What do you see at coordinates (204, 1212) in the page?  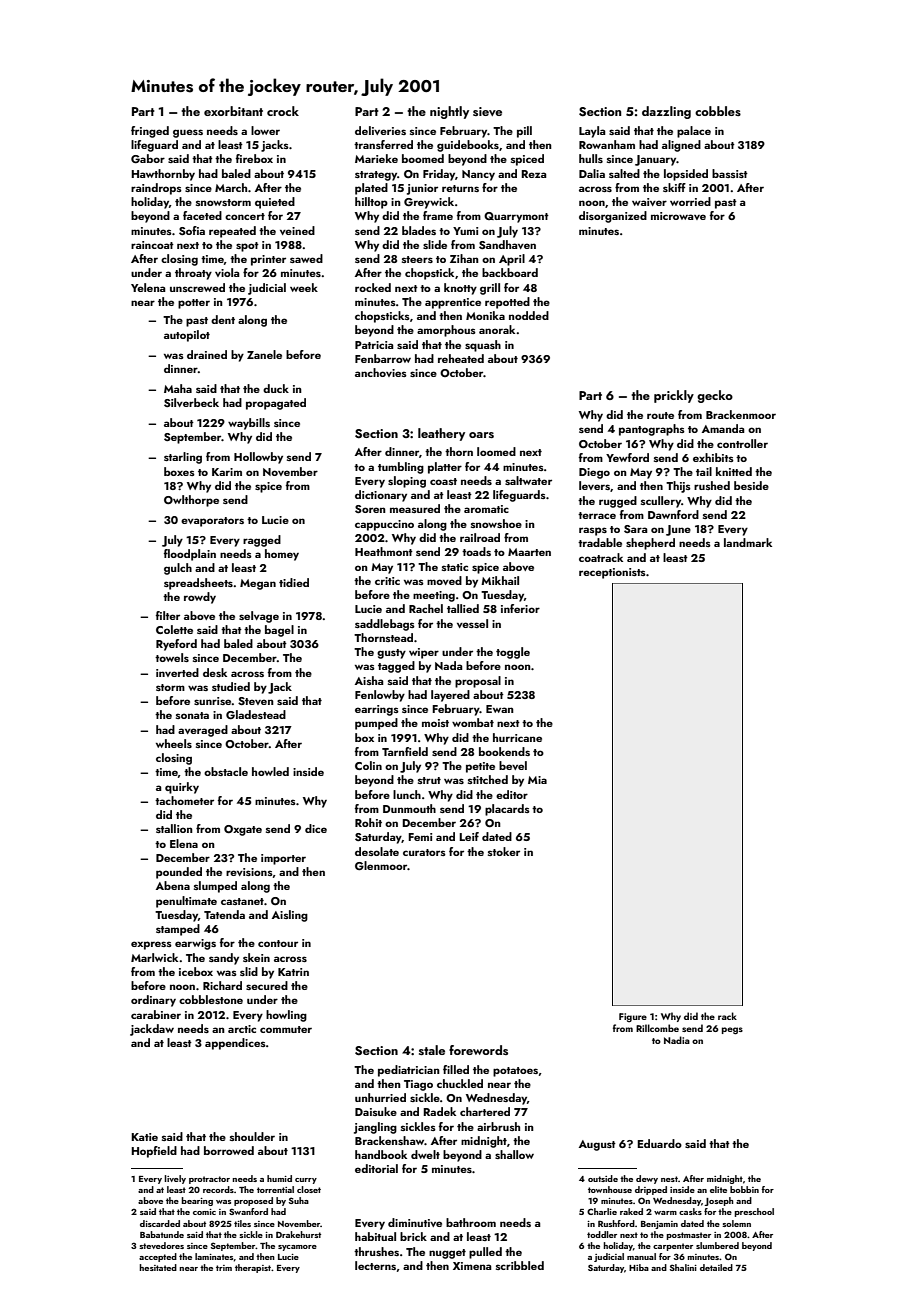 I see `comic` at bounding box center [204, 1212].
